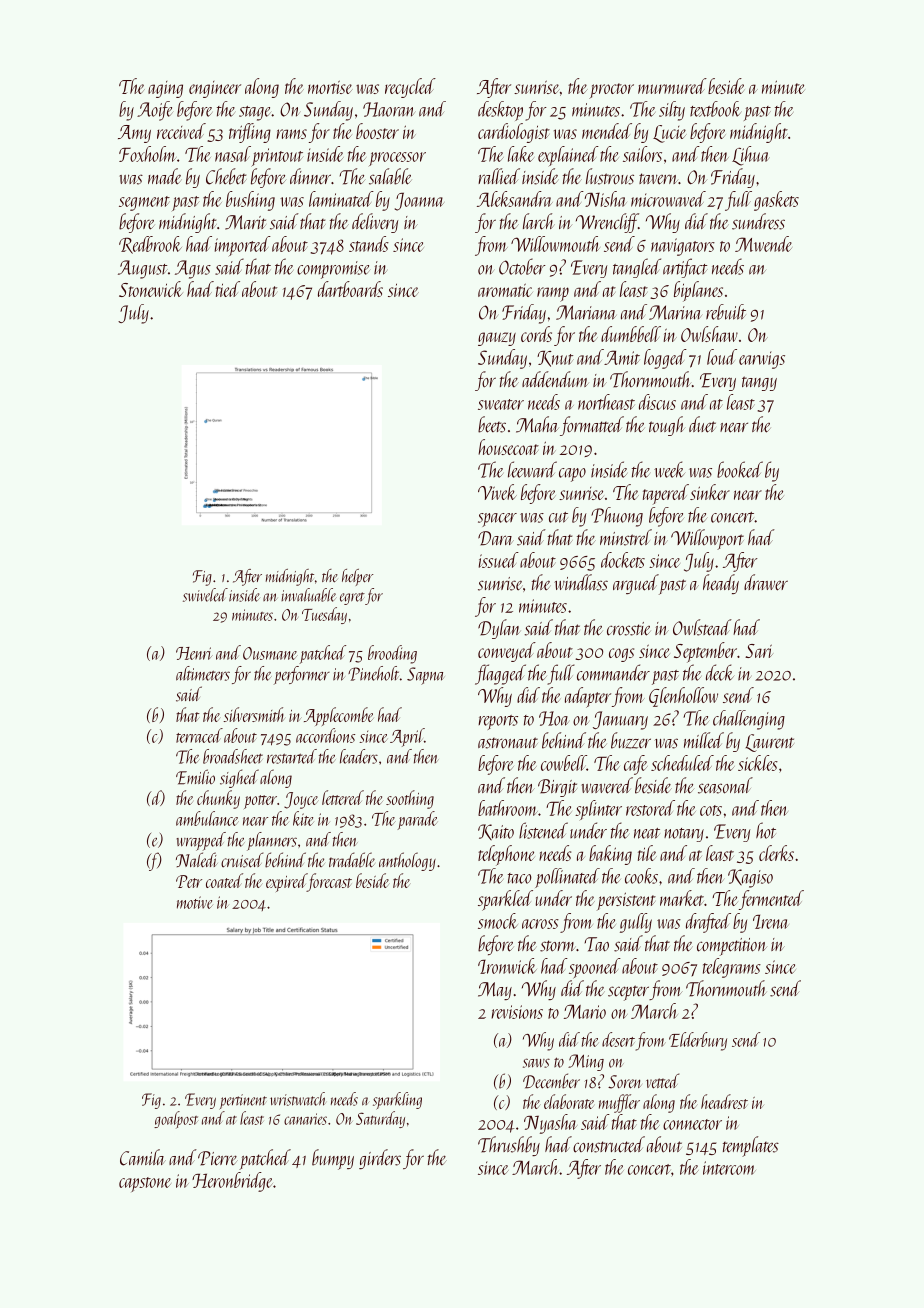 Image resolution: width=924 pixels, height=1308 pixels. I want to click on coated, so click(224, 880).
